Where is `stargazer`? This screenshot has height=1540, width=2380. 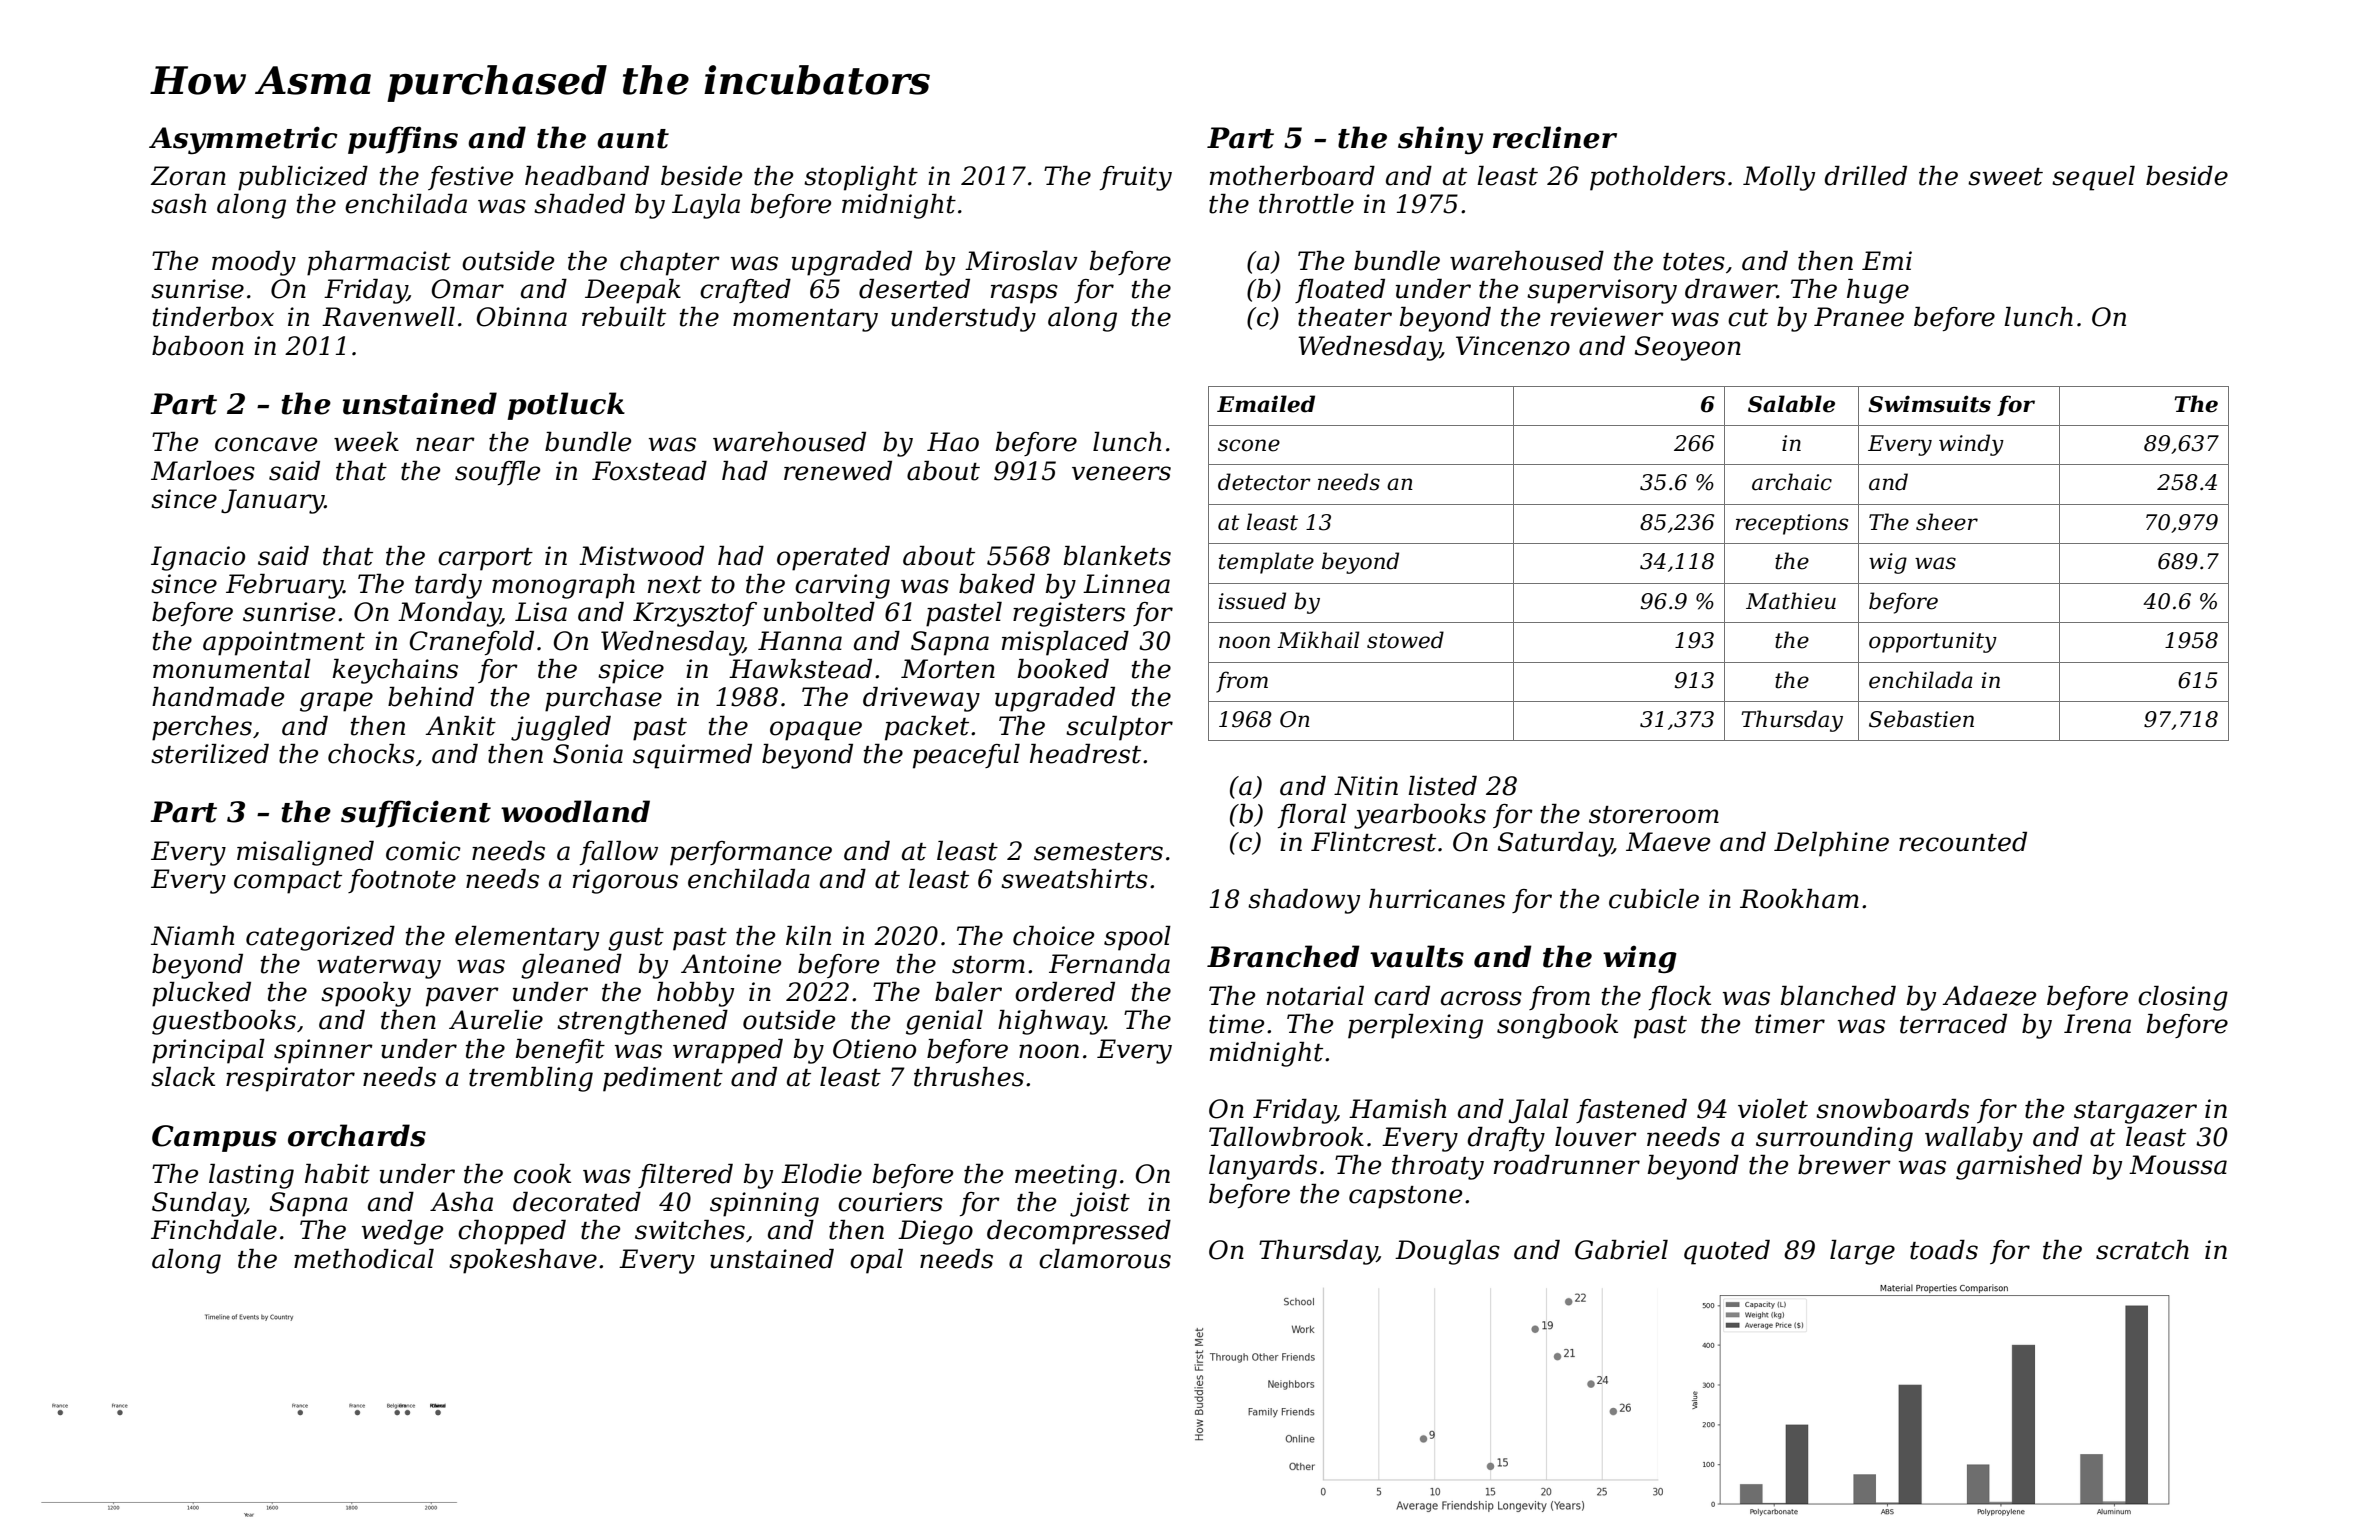
stargazer is located at coordinates (2135, 1112).
